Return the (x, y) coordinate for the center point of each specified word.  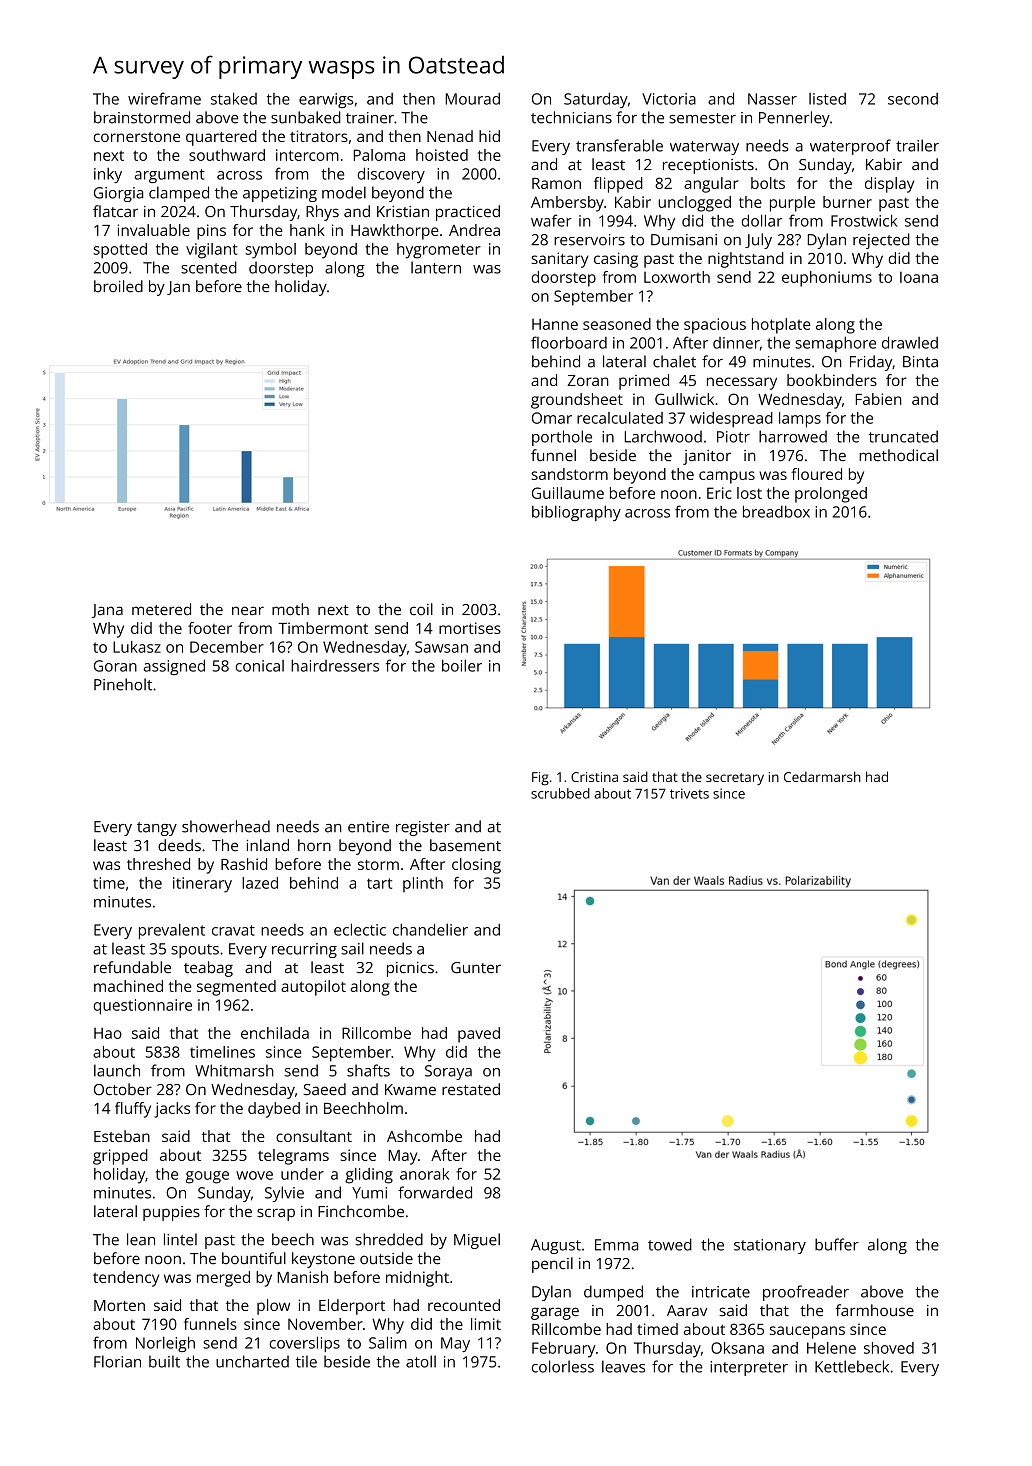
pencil (552, 1265)
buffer (837, 1244)
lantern (436, 267)
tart (379, 883)
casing (616, 260)
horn (314, 845)
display (889, 185)
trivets (689, 793)
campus (727, 477)
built (164, 1361)
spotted (120, 251)
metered (161, 609)
